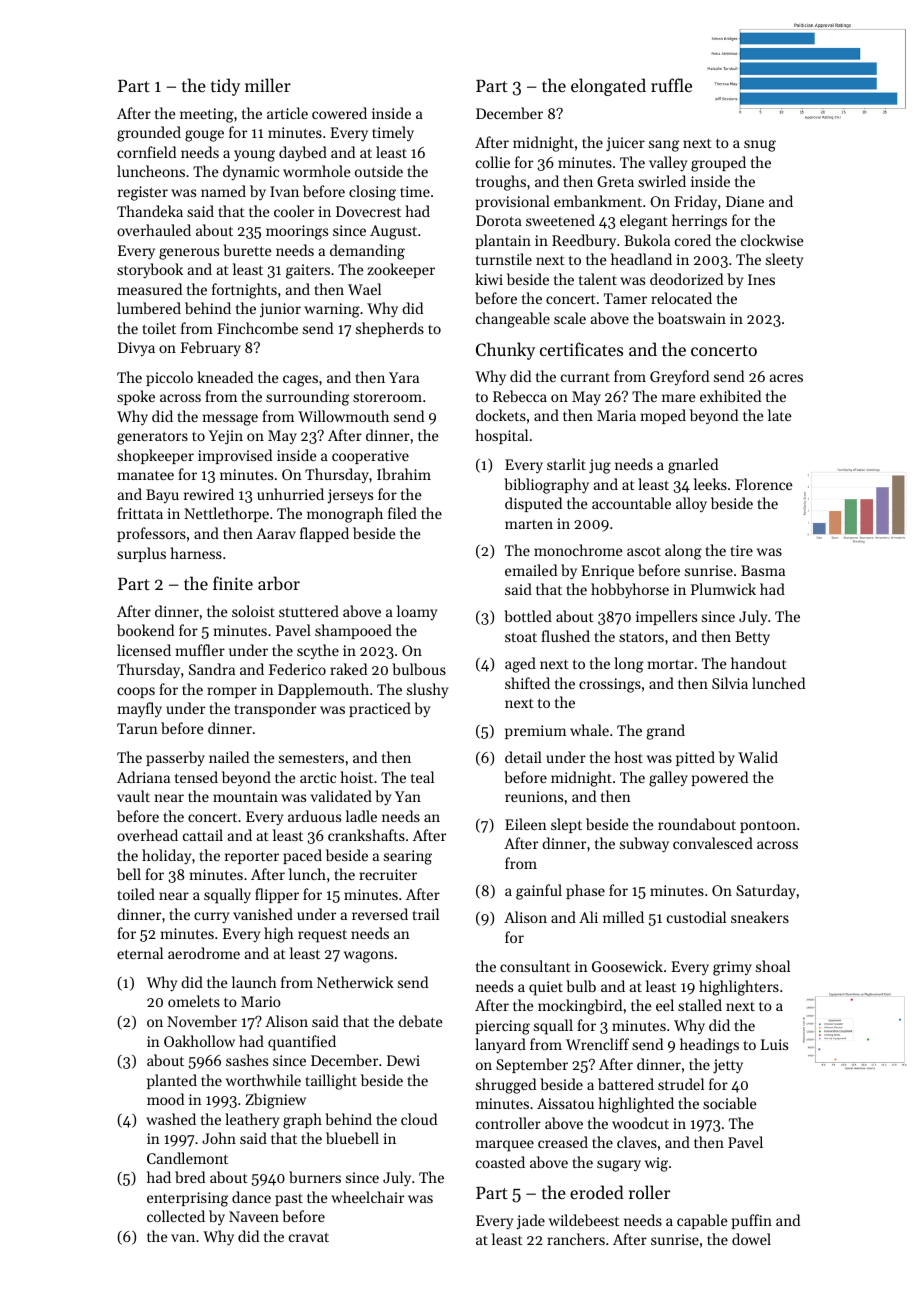 The height and width of the document is (1308, 924). Describe the element at coordinates (589, 730) in the document. I see `whale` at that location.
